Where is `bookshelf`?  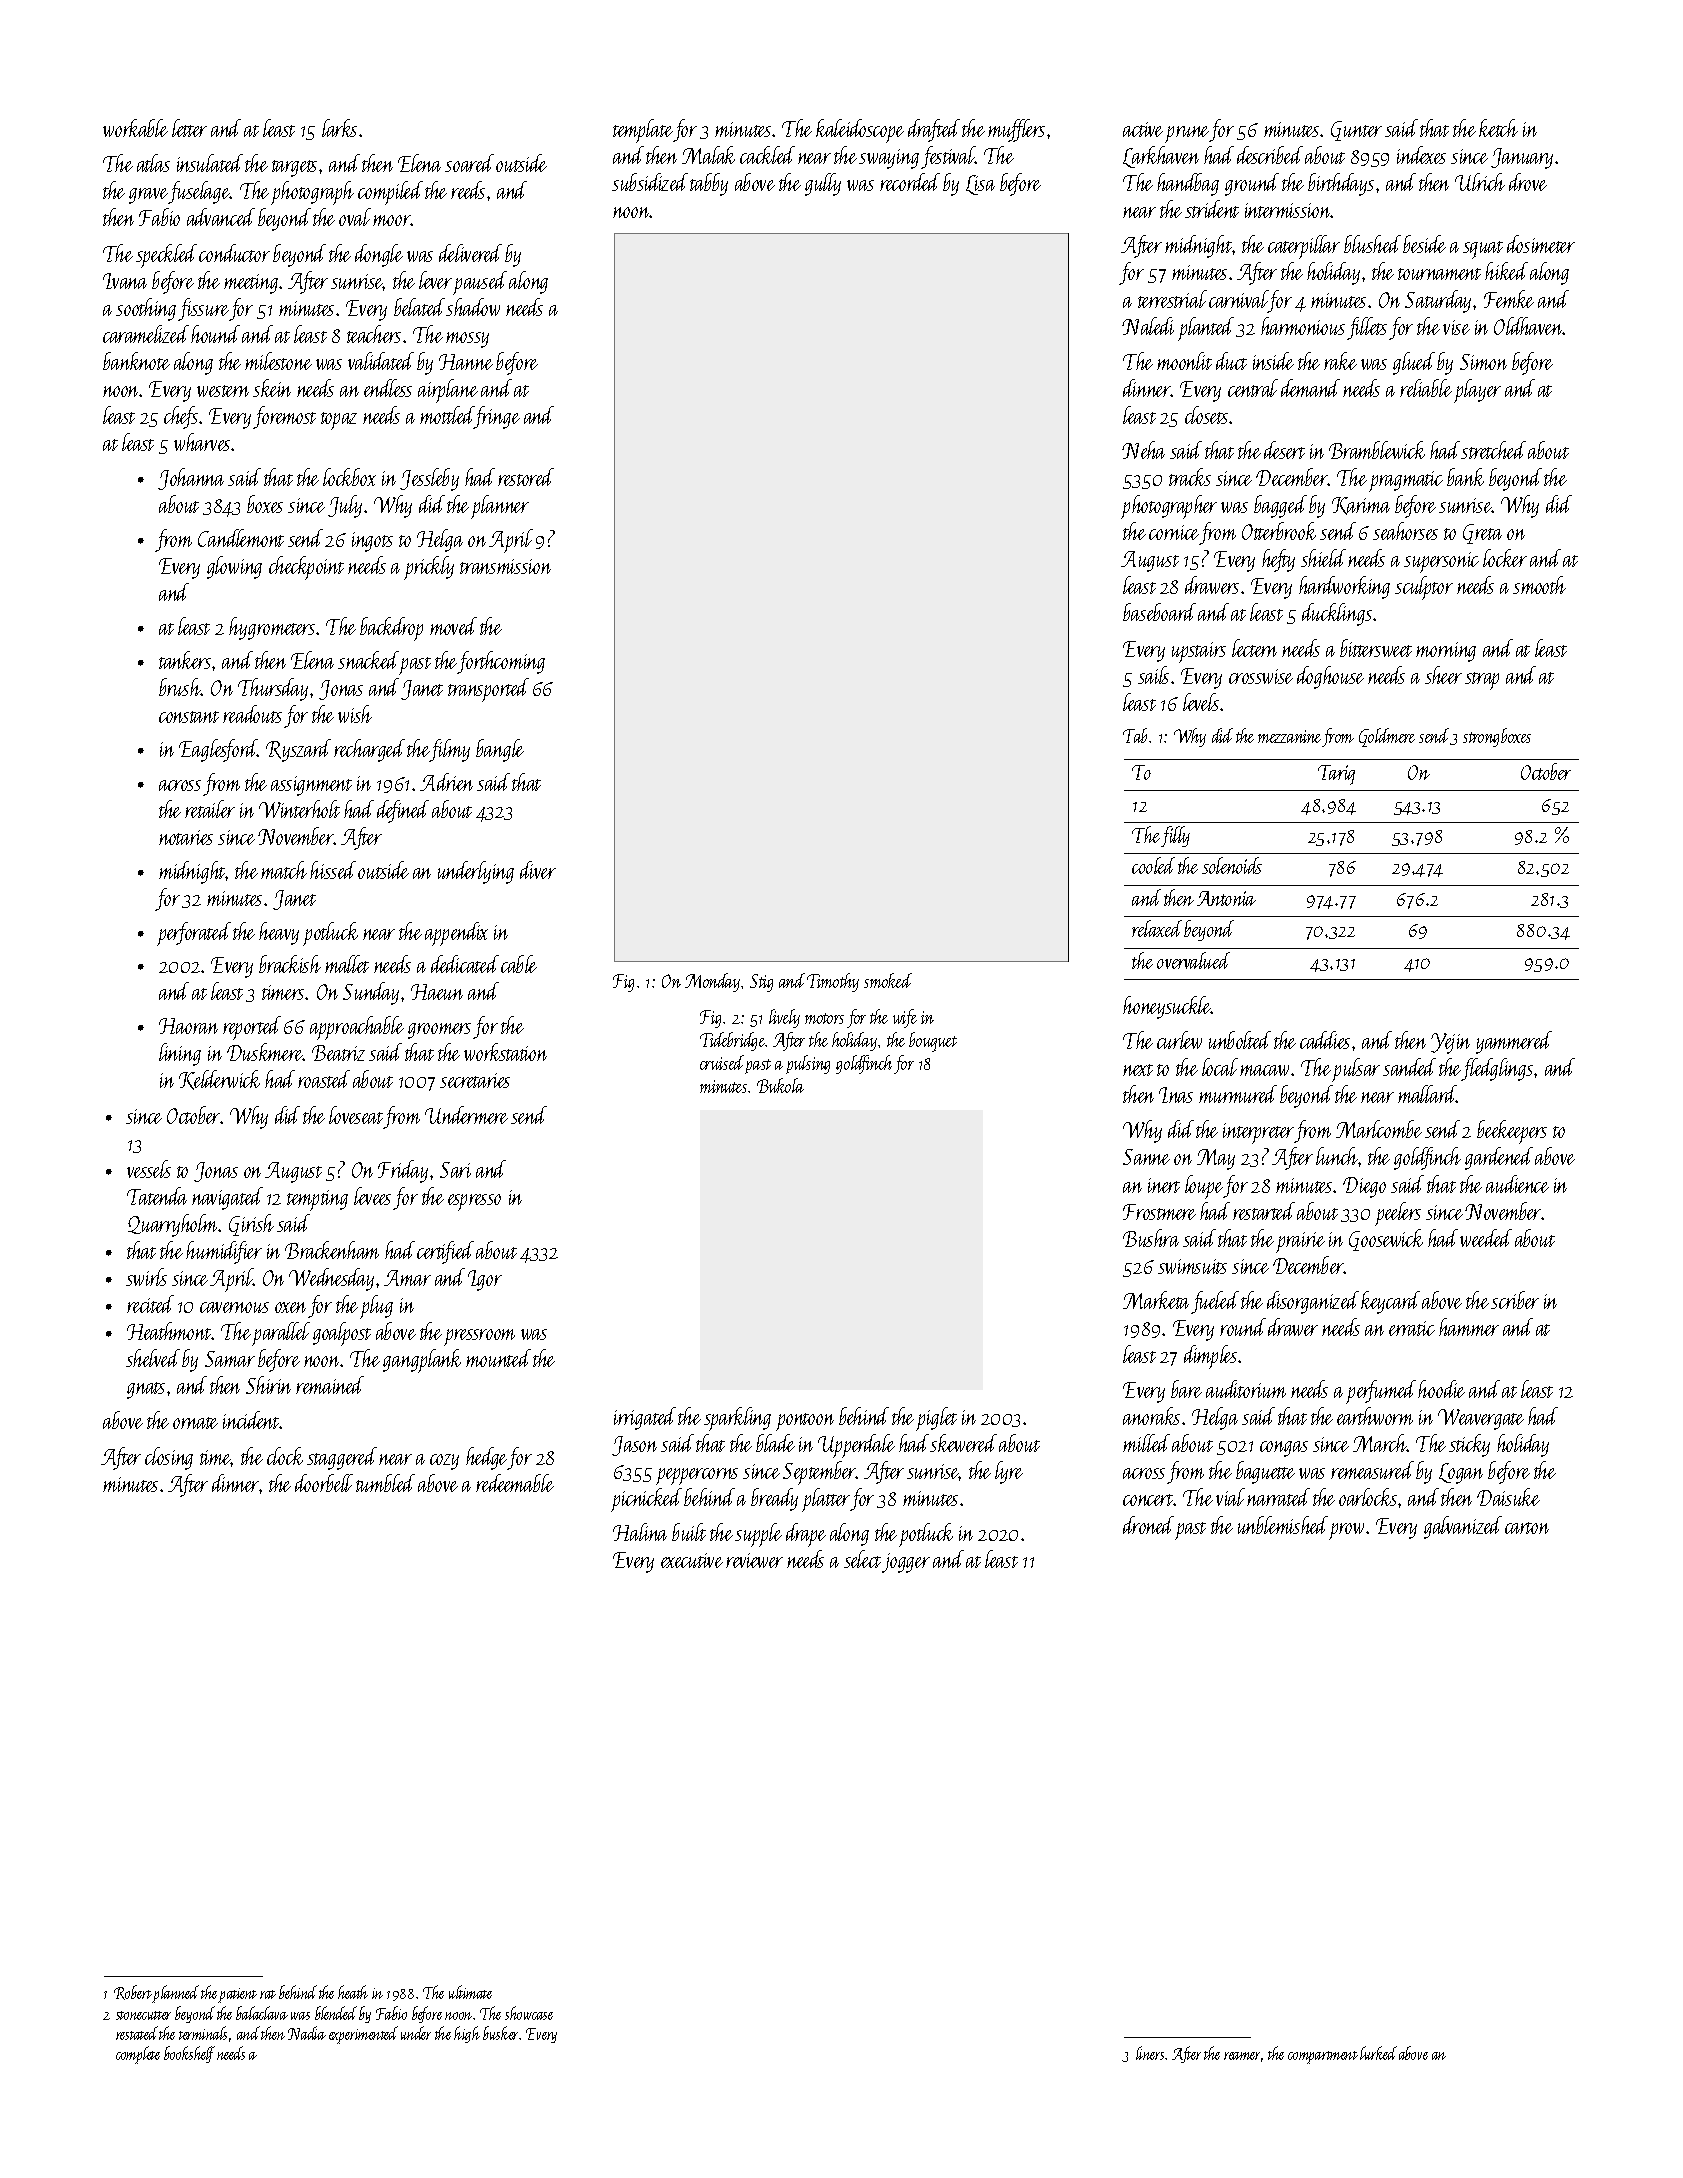 bookshelf is located at coordinates (189, 2054).
